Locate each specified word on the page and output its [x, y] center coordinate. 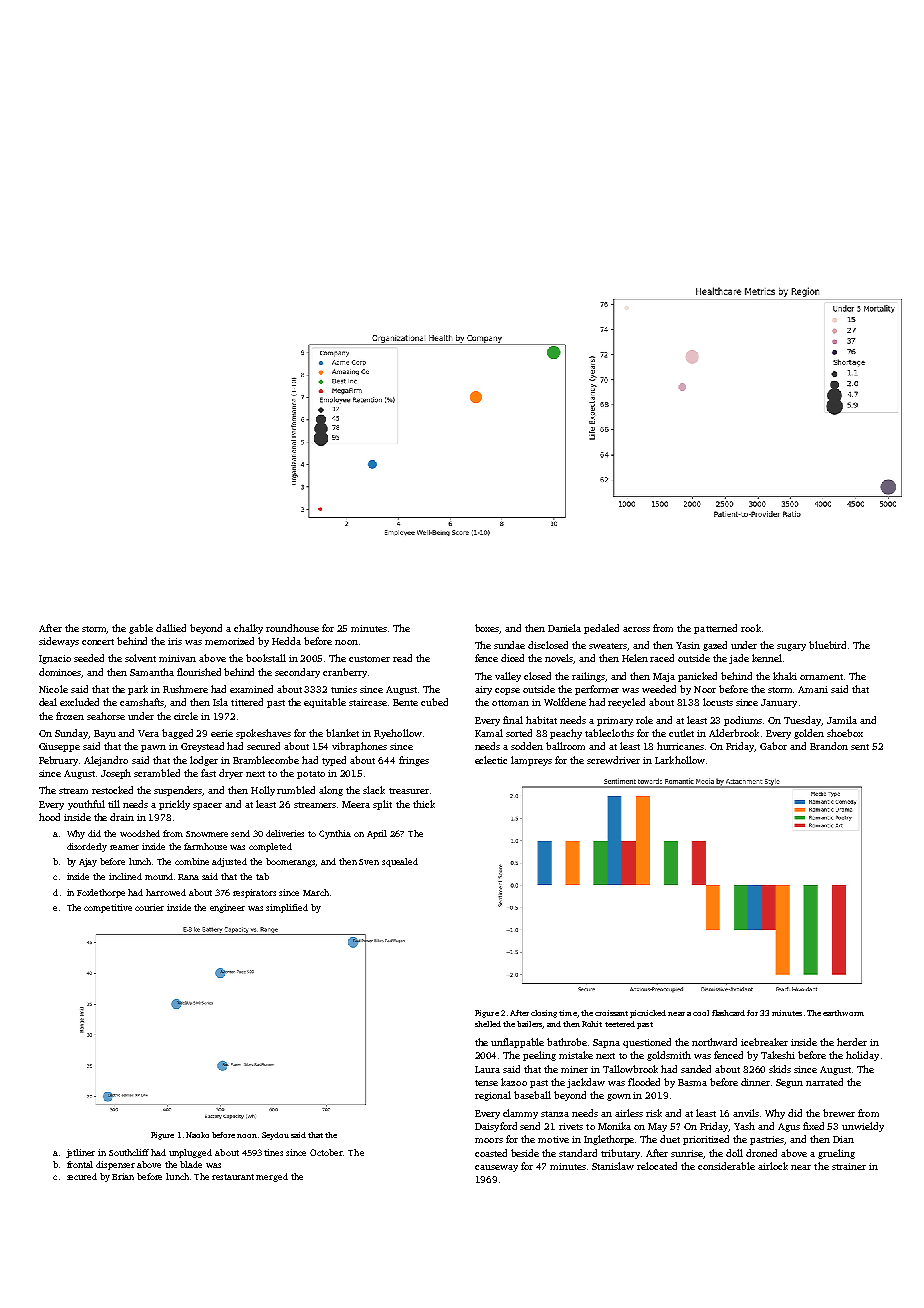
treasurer [409, 791]
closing [544, 1014]
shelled [488, 1024]
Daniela [564, 628]
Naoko [197, 1135]
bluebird [827, 645]
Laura [487, 1069]
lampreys [531, 761]
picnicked [648, 1014]
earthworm [843, 1013]
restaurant [233, 1177]
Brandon [829, 746]
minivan [177, 658]
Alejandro [106, 761]
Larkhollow [680, 760]
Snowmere [207, 834]
